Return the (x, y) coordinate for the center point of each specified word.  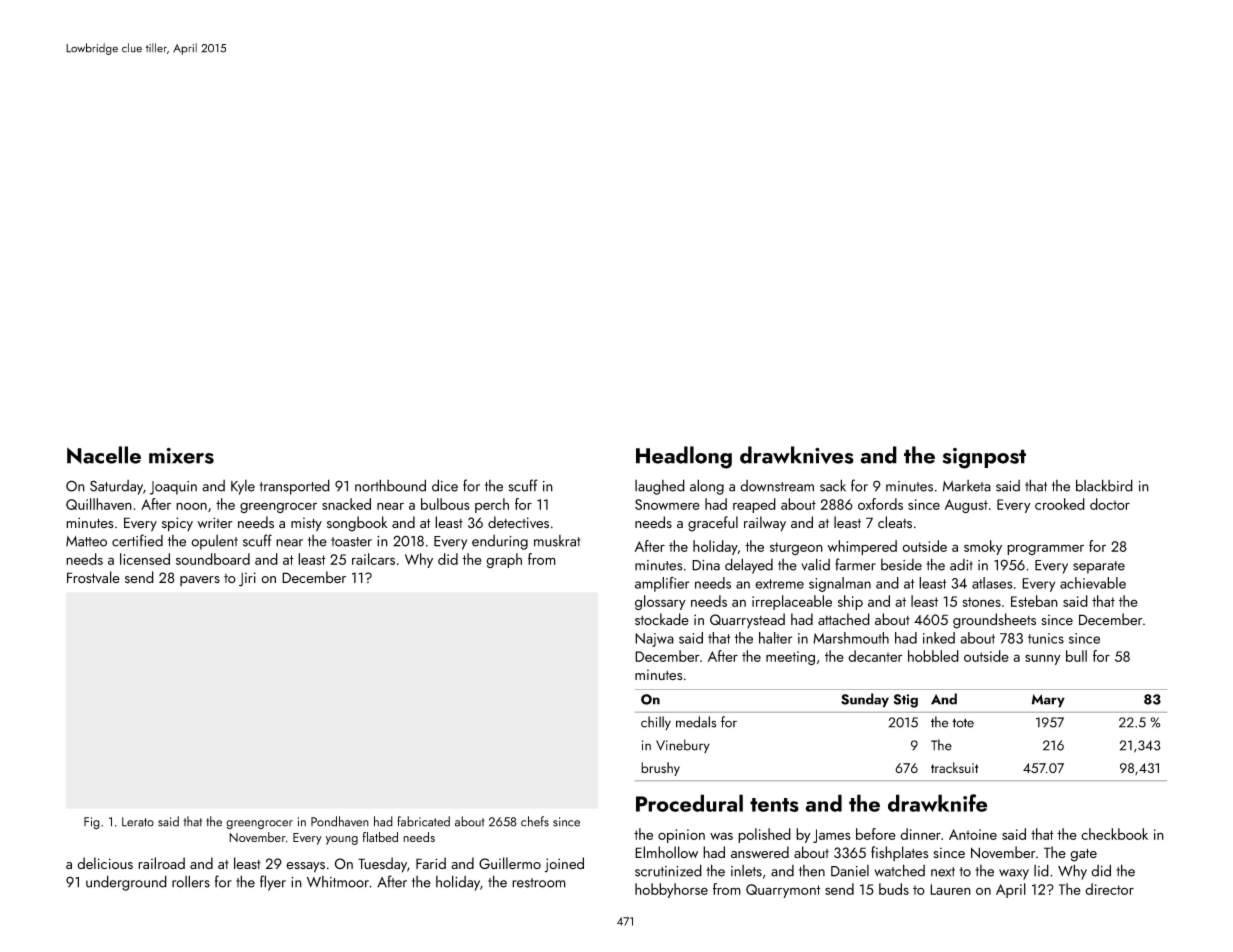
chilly (656, 723)
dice (445, 485)
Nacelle (104, 455)
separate (1099, 567)
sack (833, 485)
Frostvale (93, 577)
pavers (200, 581)
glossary (660, 603)
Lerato (138, 822)
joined (564, 864)
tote (963, 723)
